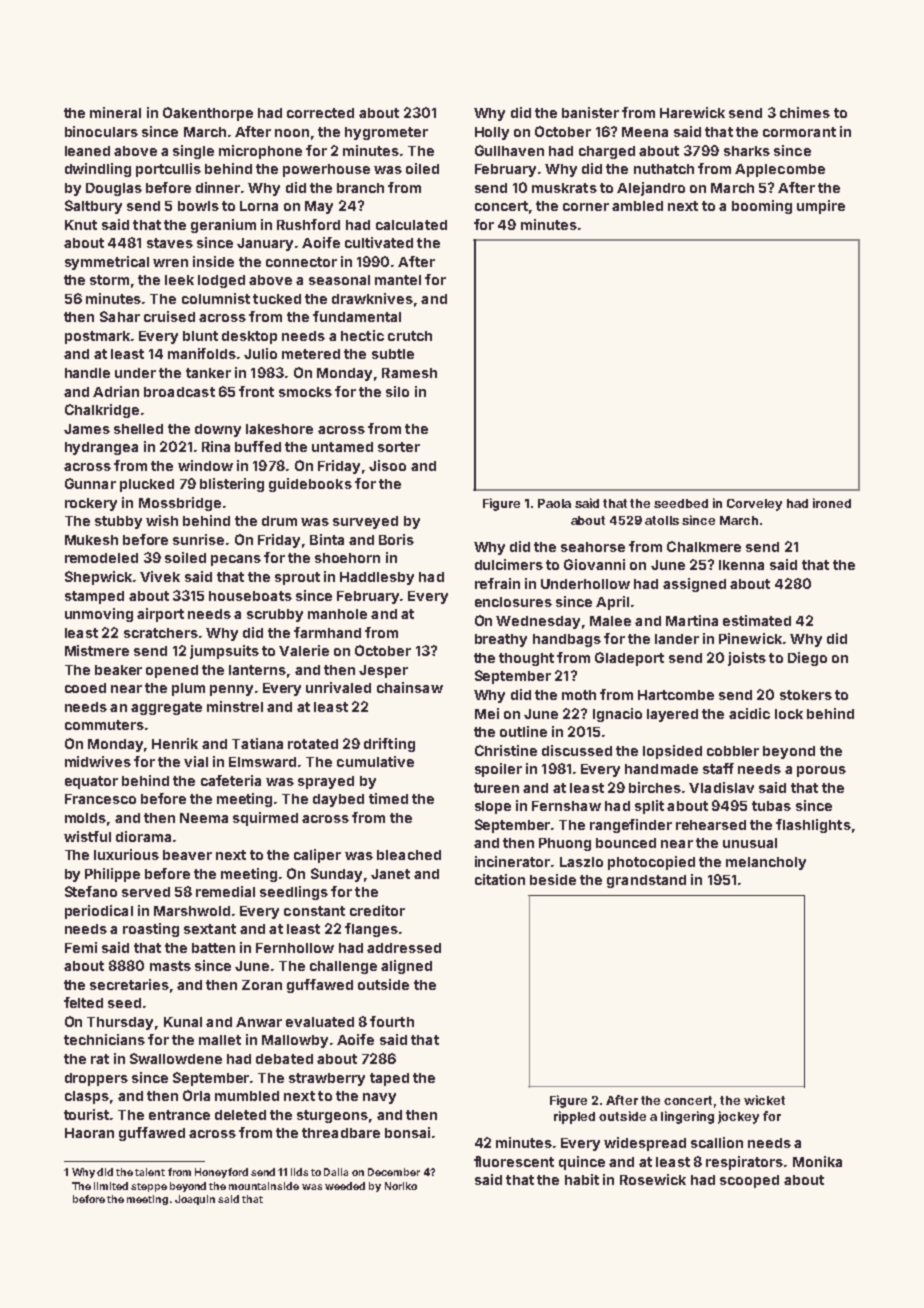  What do you see at coordinates (806, 695) in the image?
I see `stokers` at bounding box center [806, 695].
